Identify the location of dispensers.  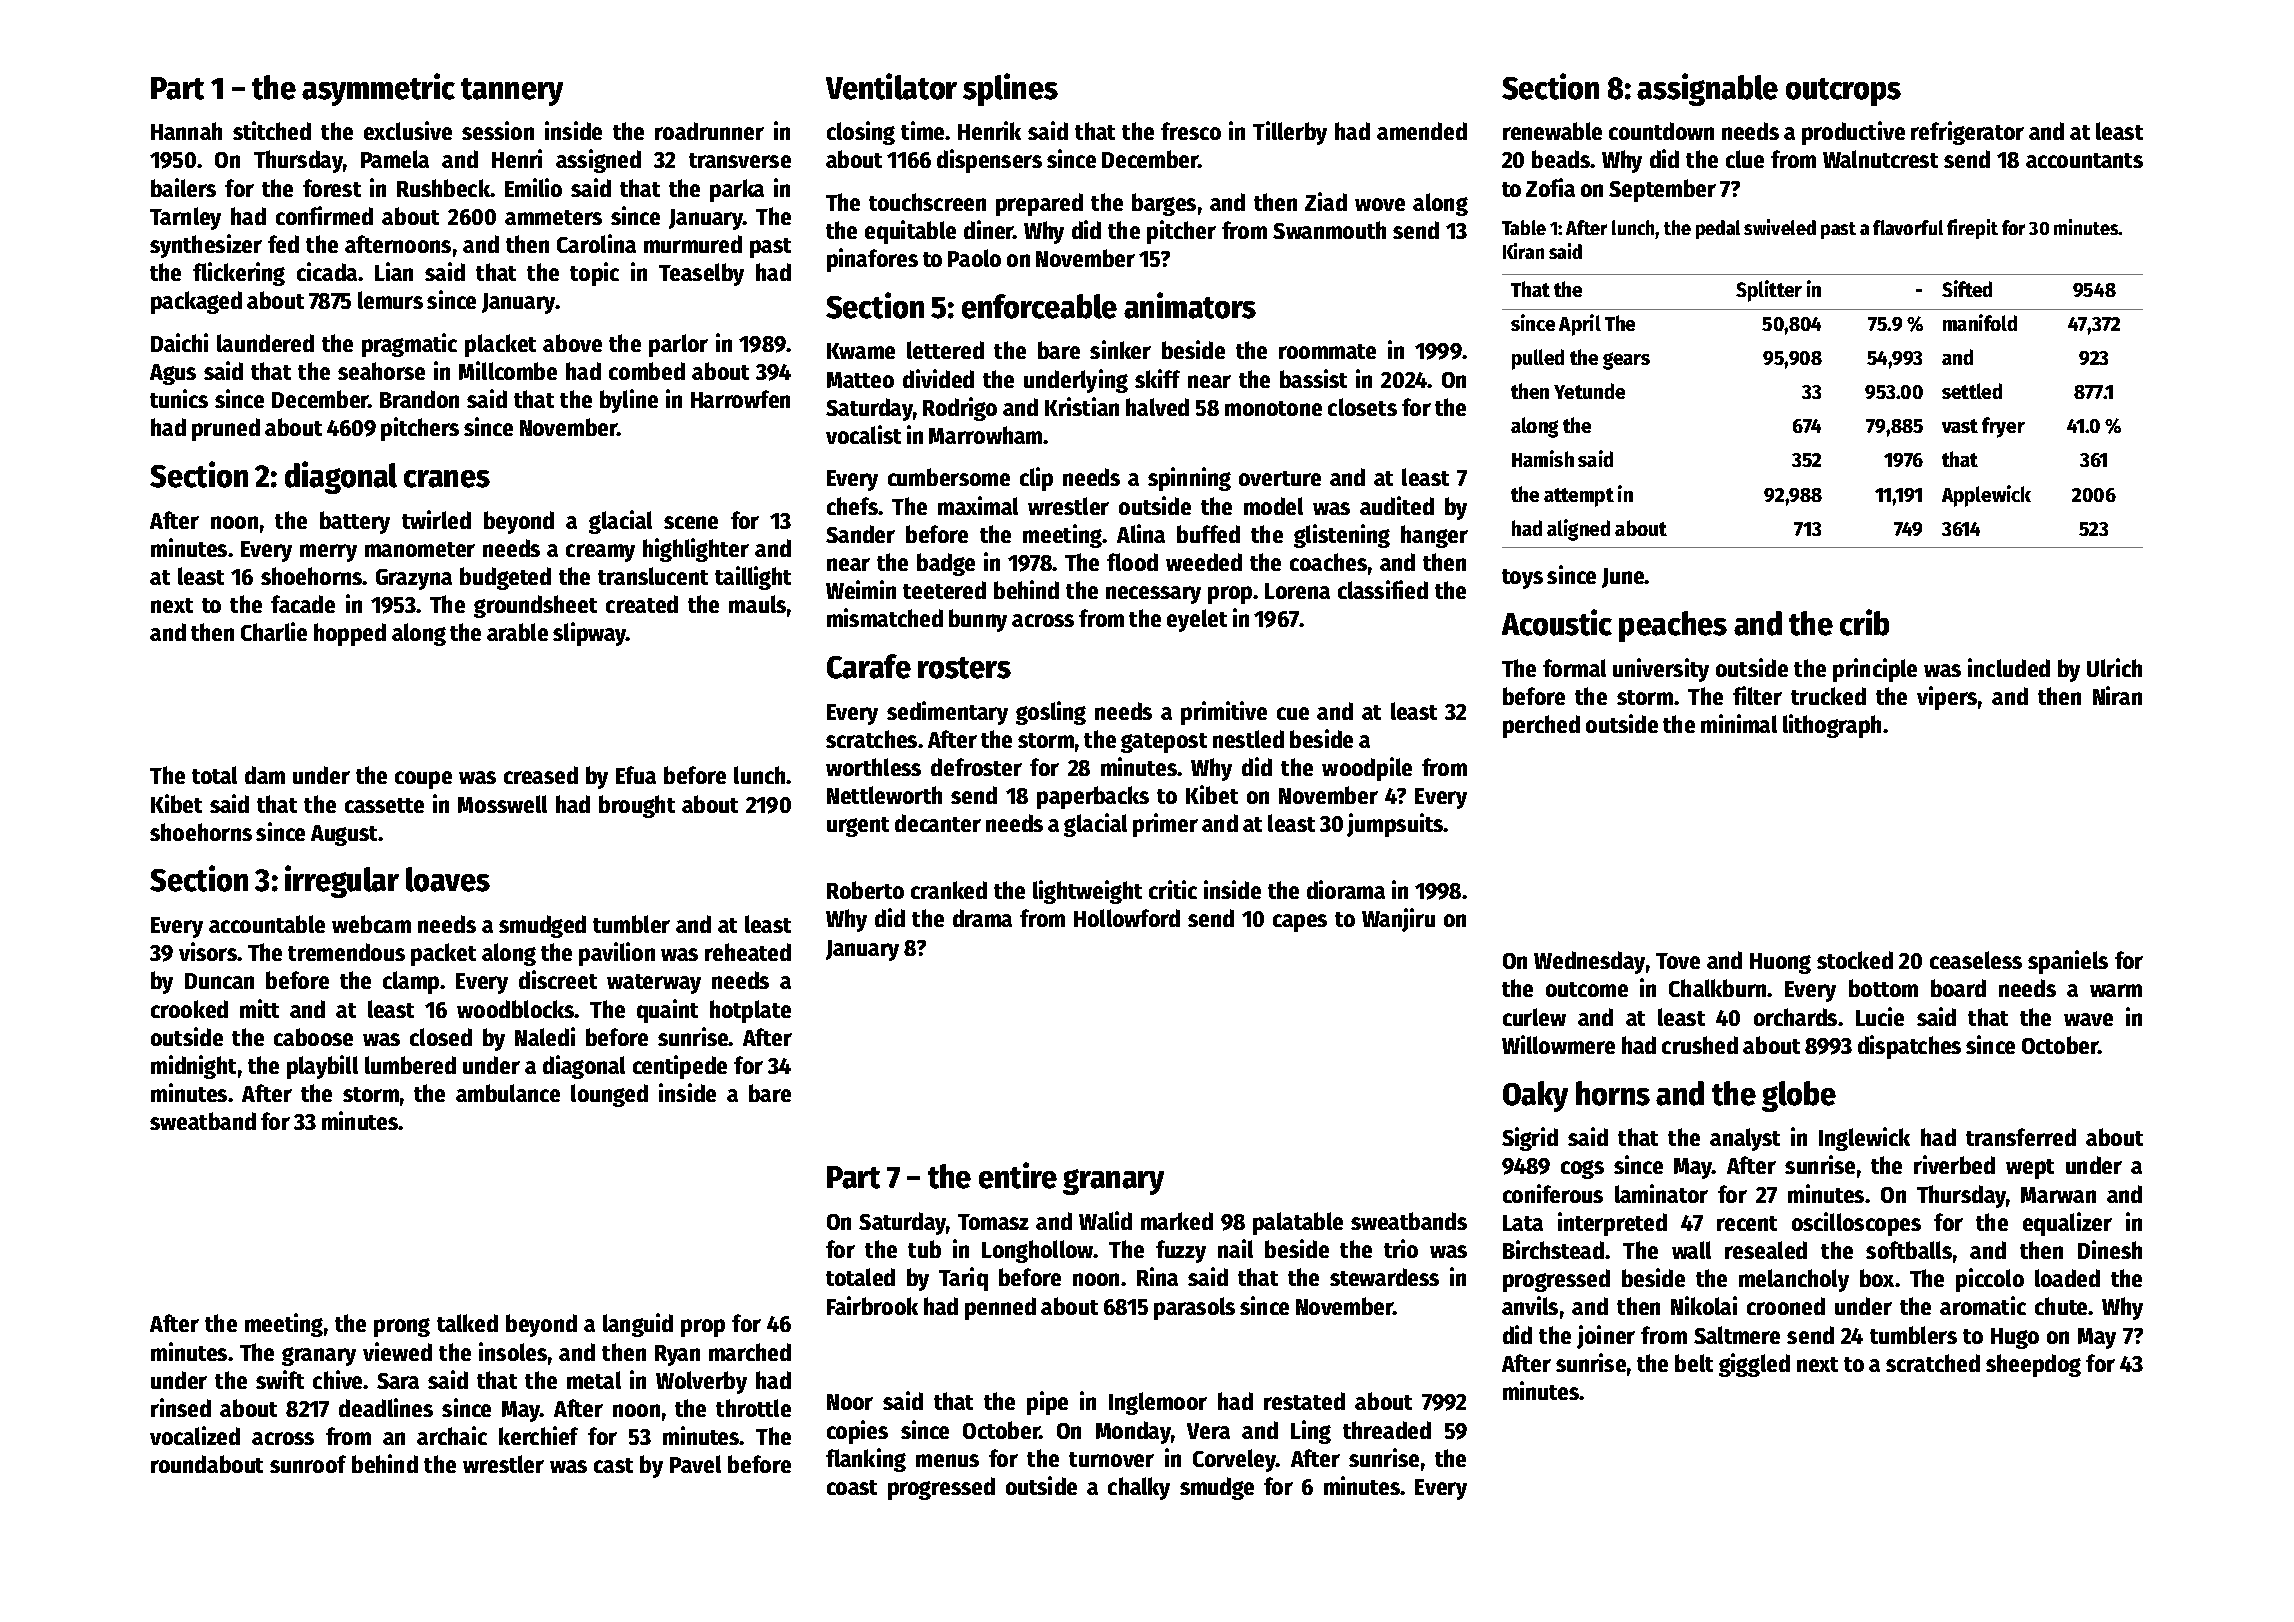
(989, 161).
